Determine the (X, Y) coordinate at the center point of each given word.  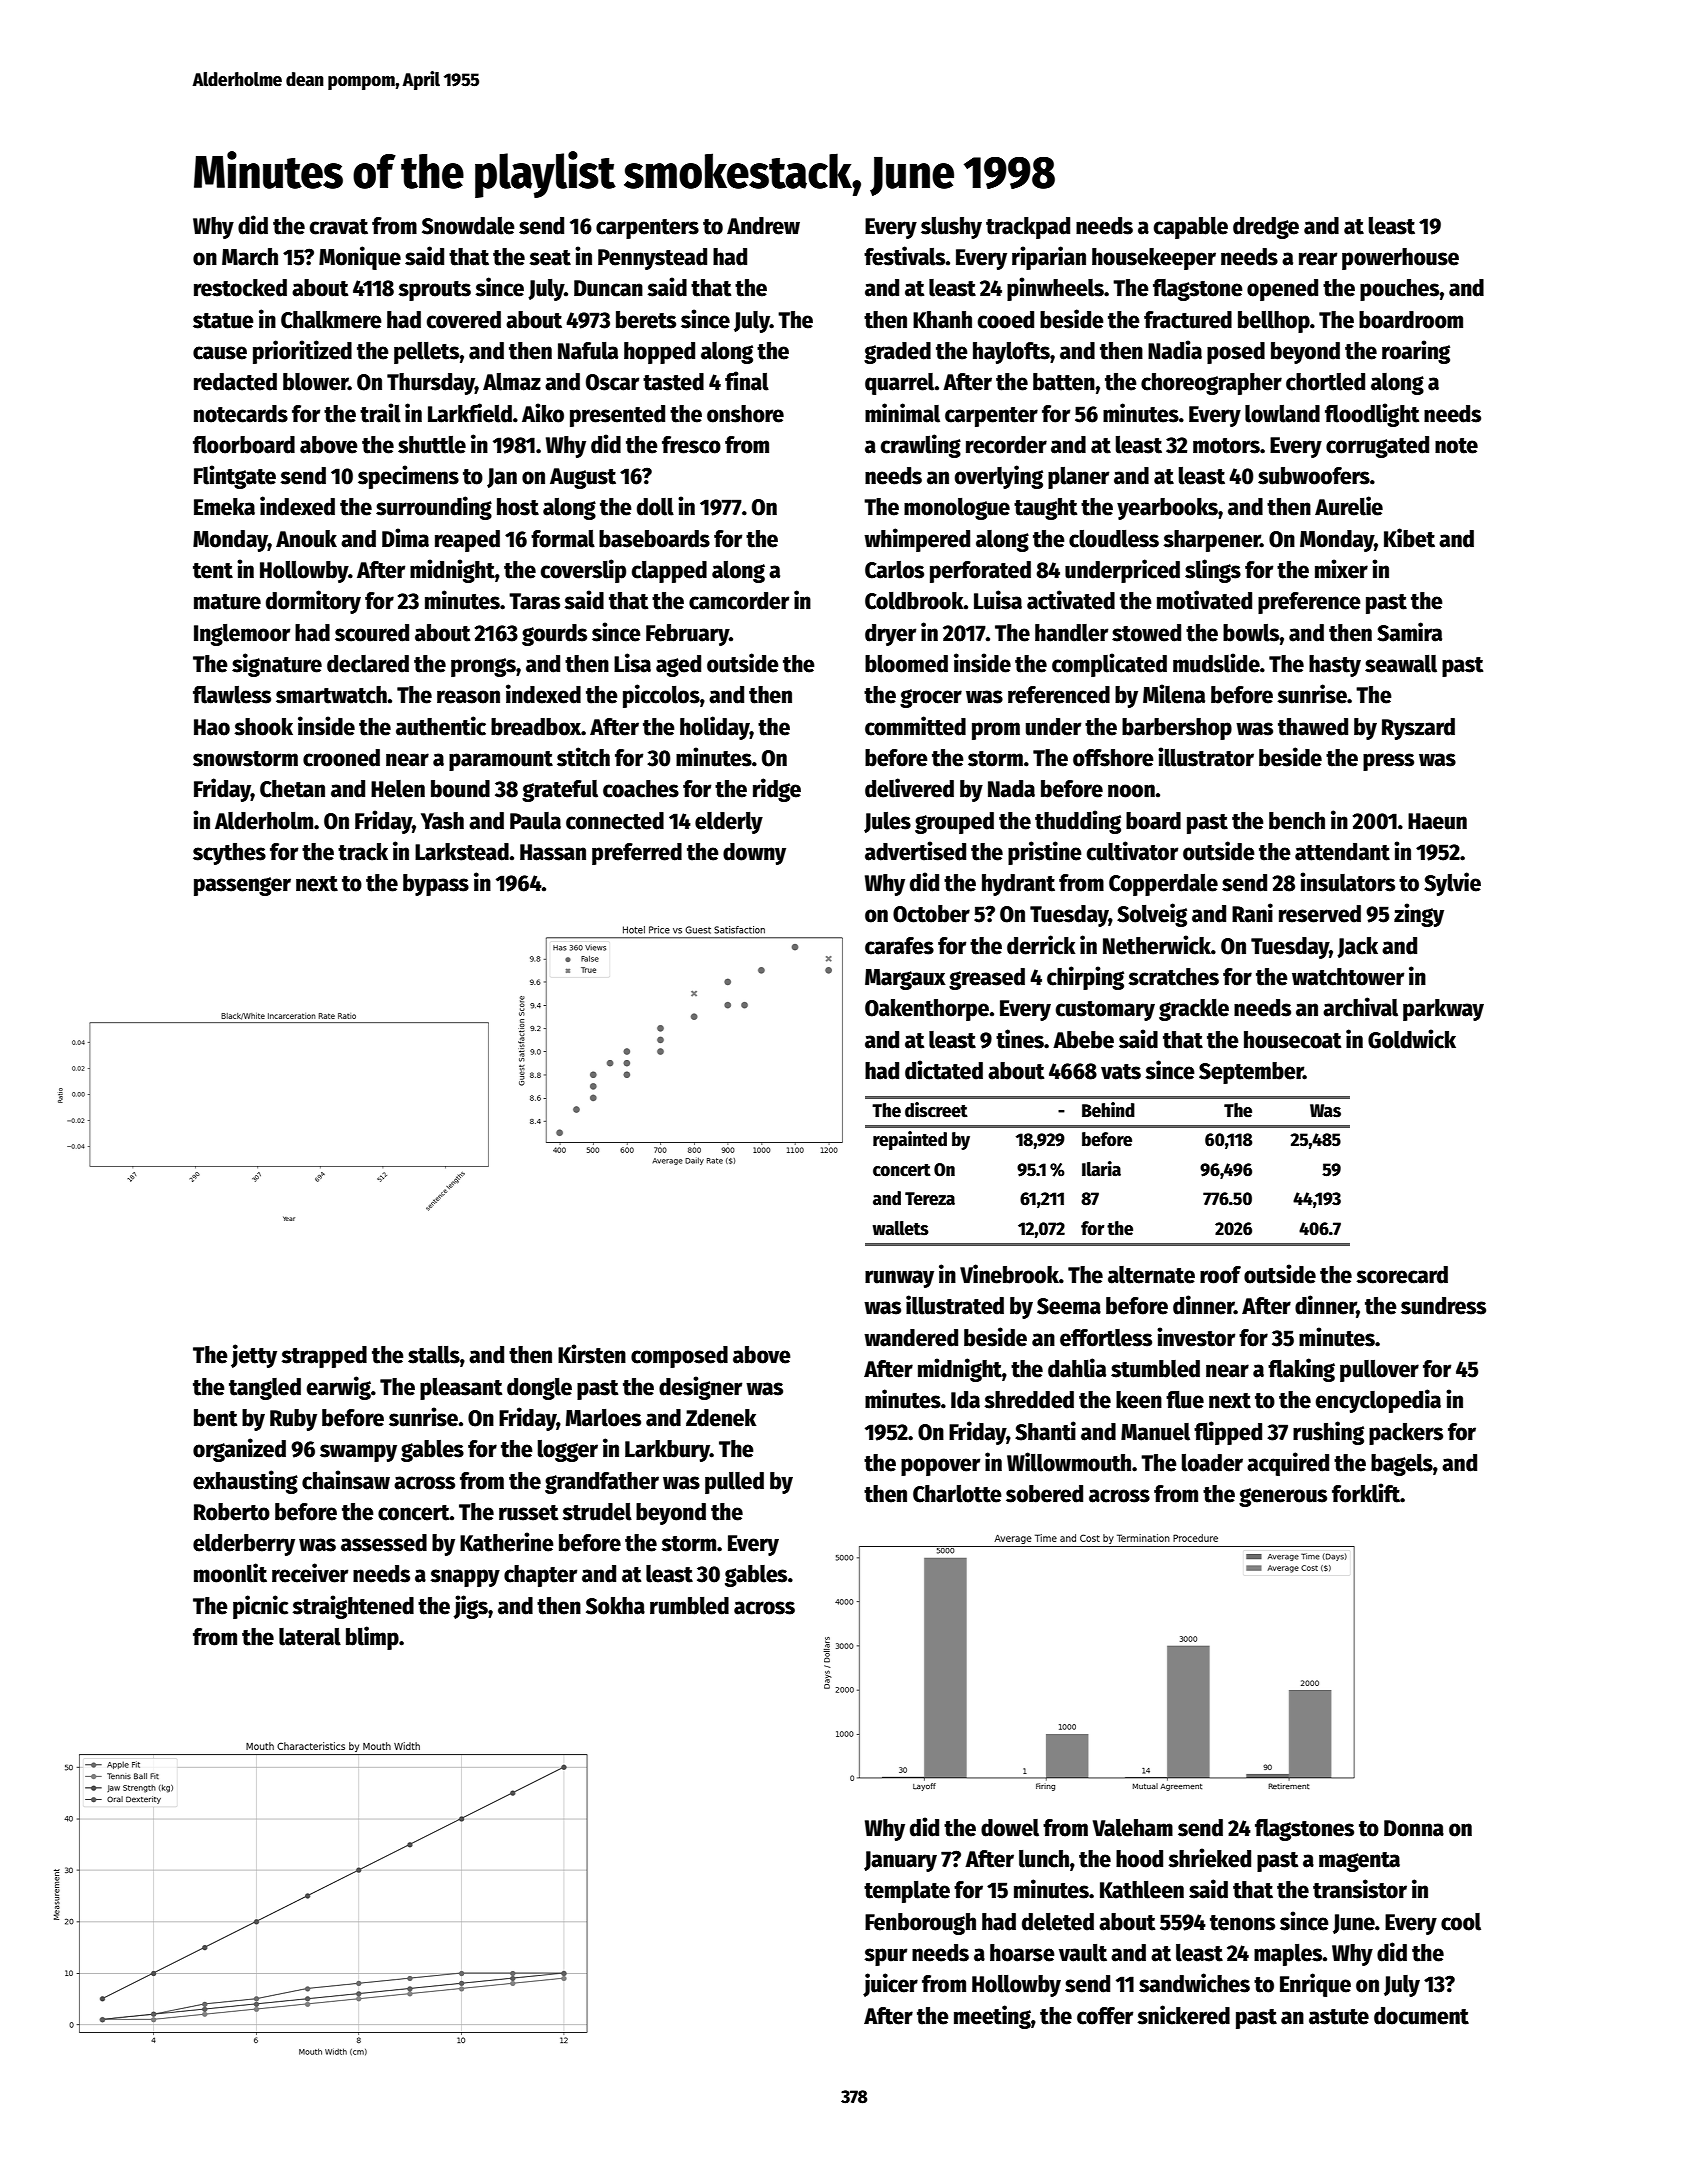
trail (380, 413)
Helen (398, 789)
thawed (1313, 727)
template (907, 1892)
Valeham (1133, 1828)
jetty (254, 1356)
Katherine (507, 1542)
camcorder (739, 601)
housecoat (1292, 1040)
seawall (1401, 664)
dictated (944, 1070)
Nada (1011, 789)
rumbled (689, 1606)
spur (885, 1957)
